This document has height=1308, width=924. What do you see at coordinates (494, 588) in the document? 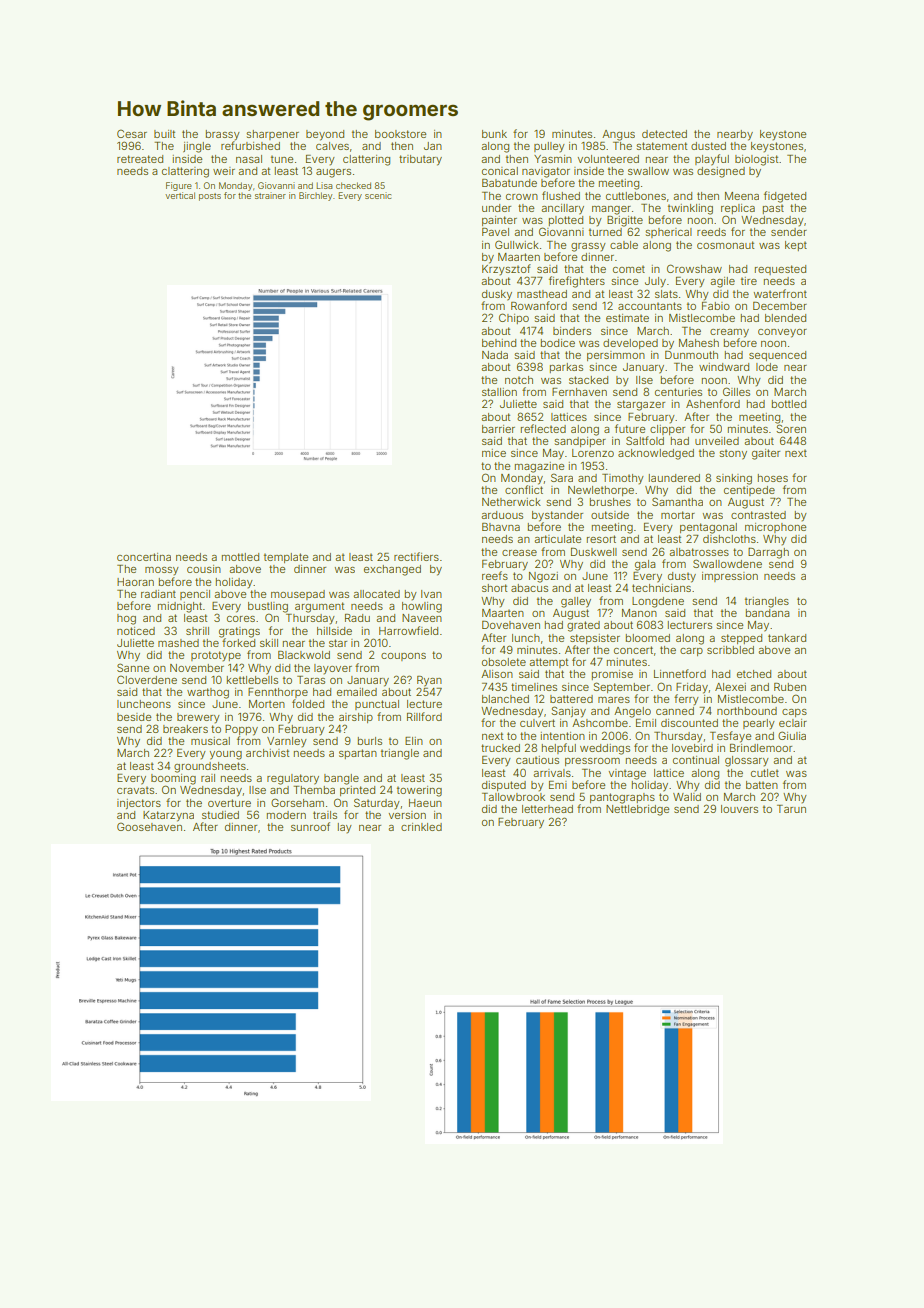
I see `short` at bounding box center [494, 588].
